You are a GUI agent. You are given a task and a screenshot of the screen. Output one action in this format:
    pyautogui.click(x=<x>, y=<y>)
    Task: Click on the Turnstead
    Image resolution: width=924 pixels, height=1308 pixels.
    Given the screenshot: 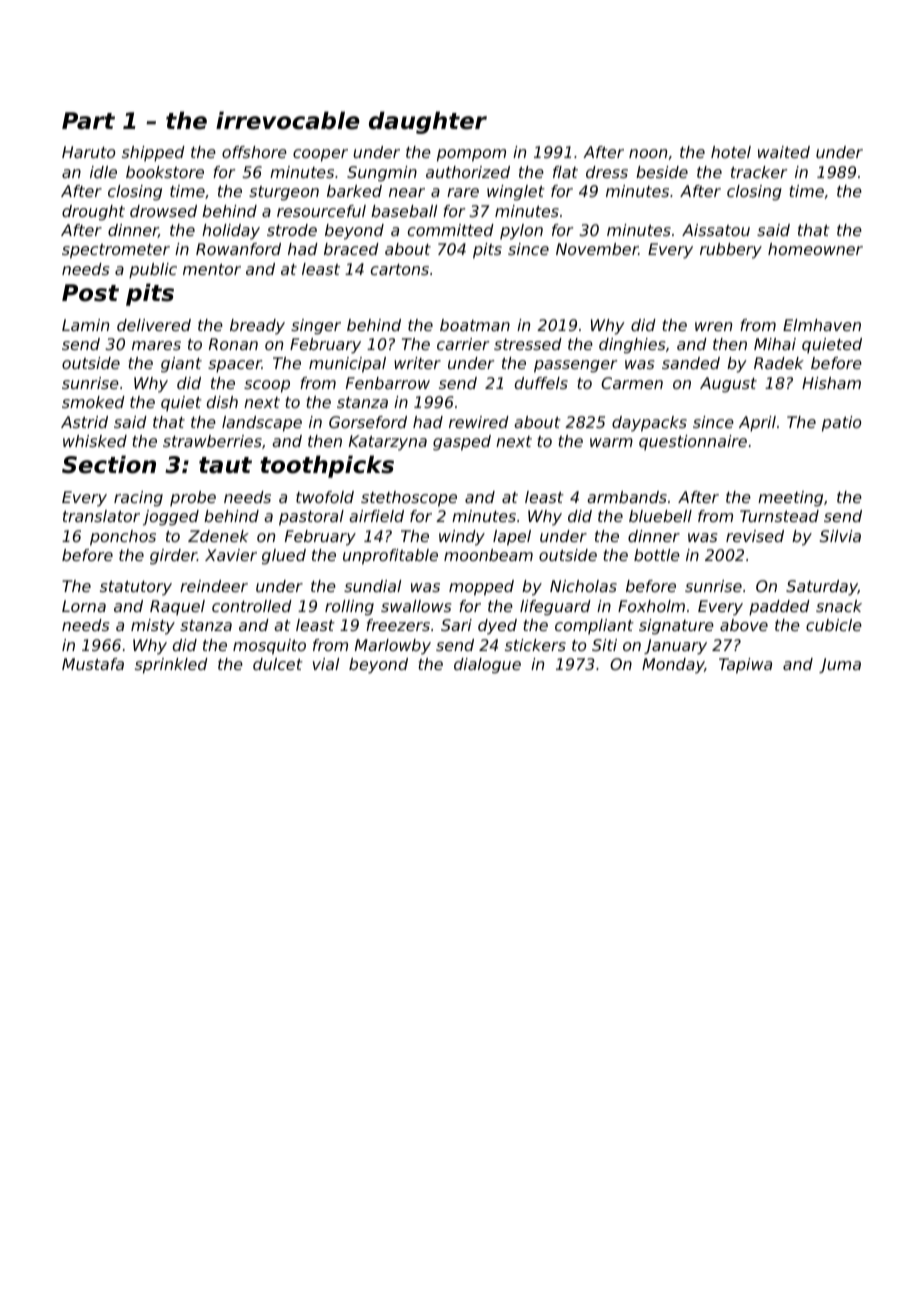 What is the action you would take?
    pyautogui.click(x=779, y=516)
